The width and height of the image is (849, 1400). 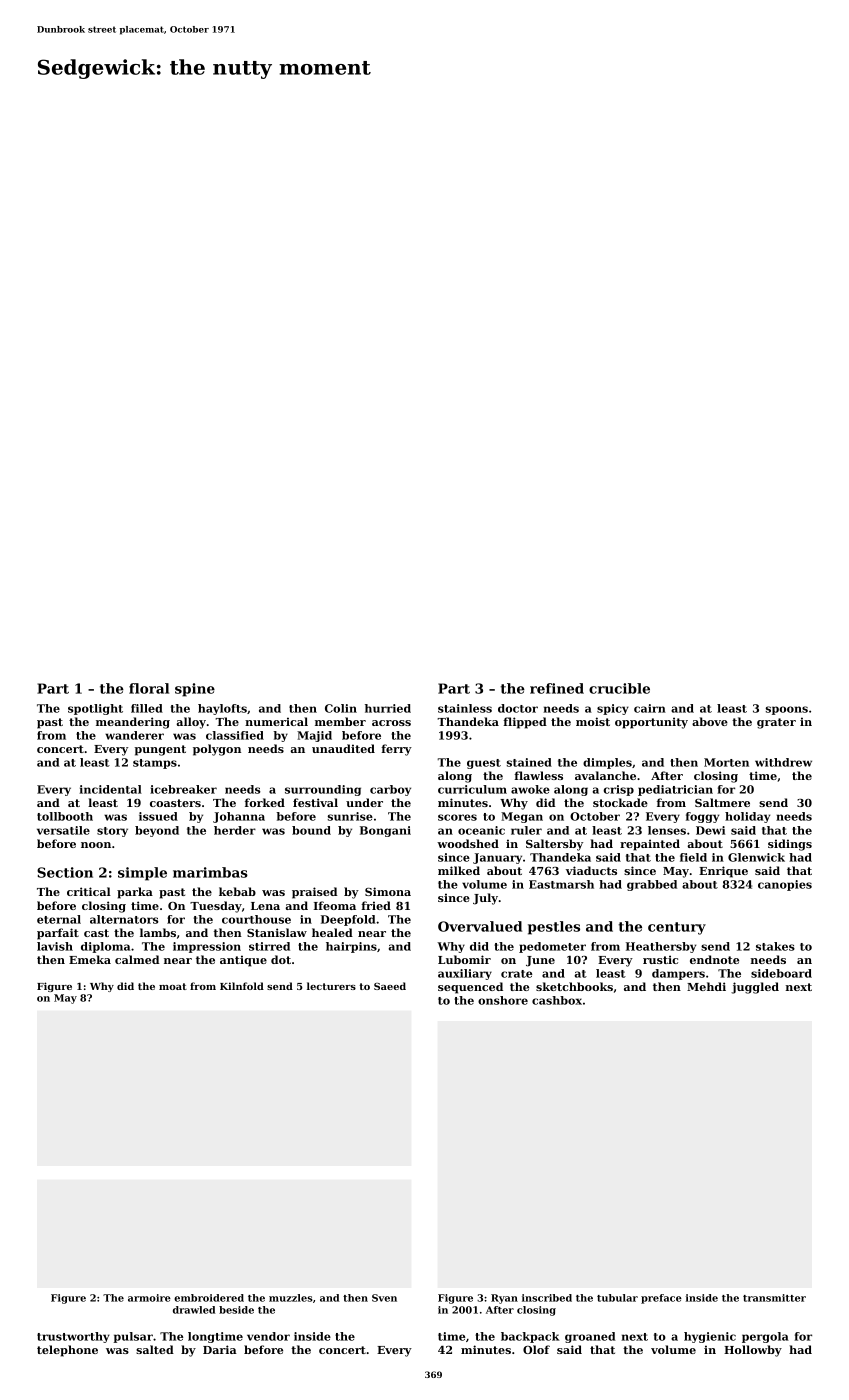 I want to click on salted, so click(x=155, y=1349).
